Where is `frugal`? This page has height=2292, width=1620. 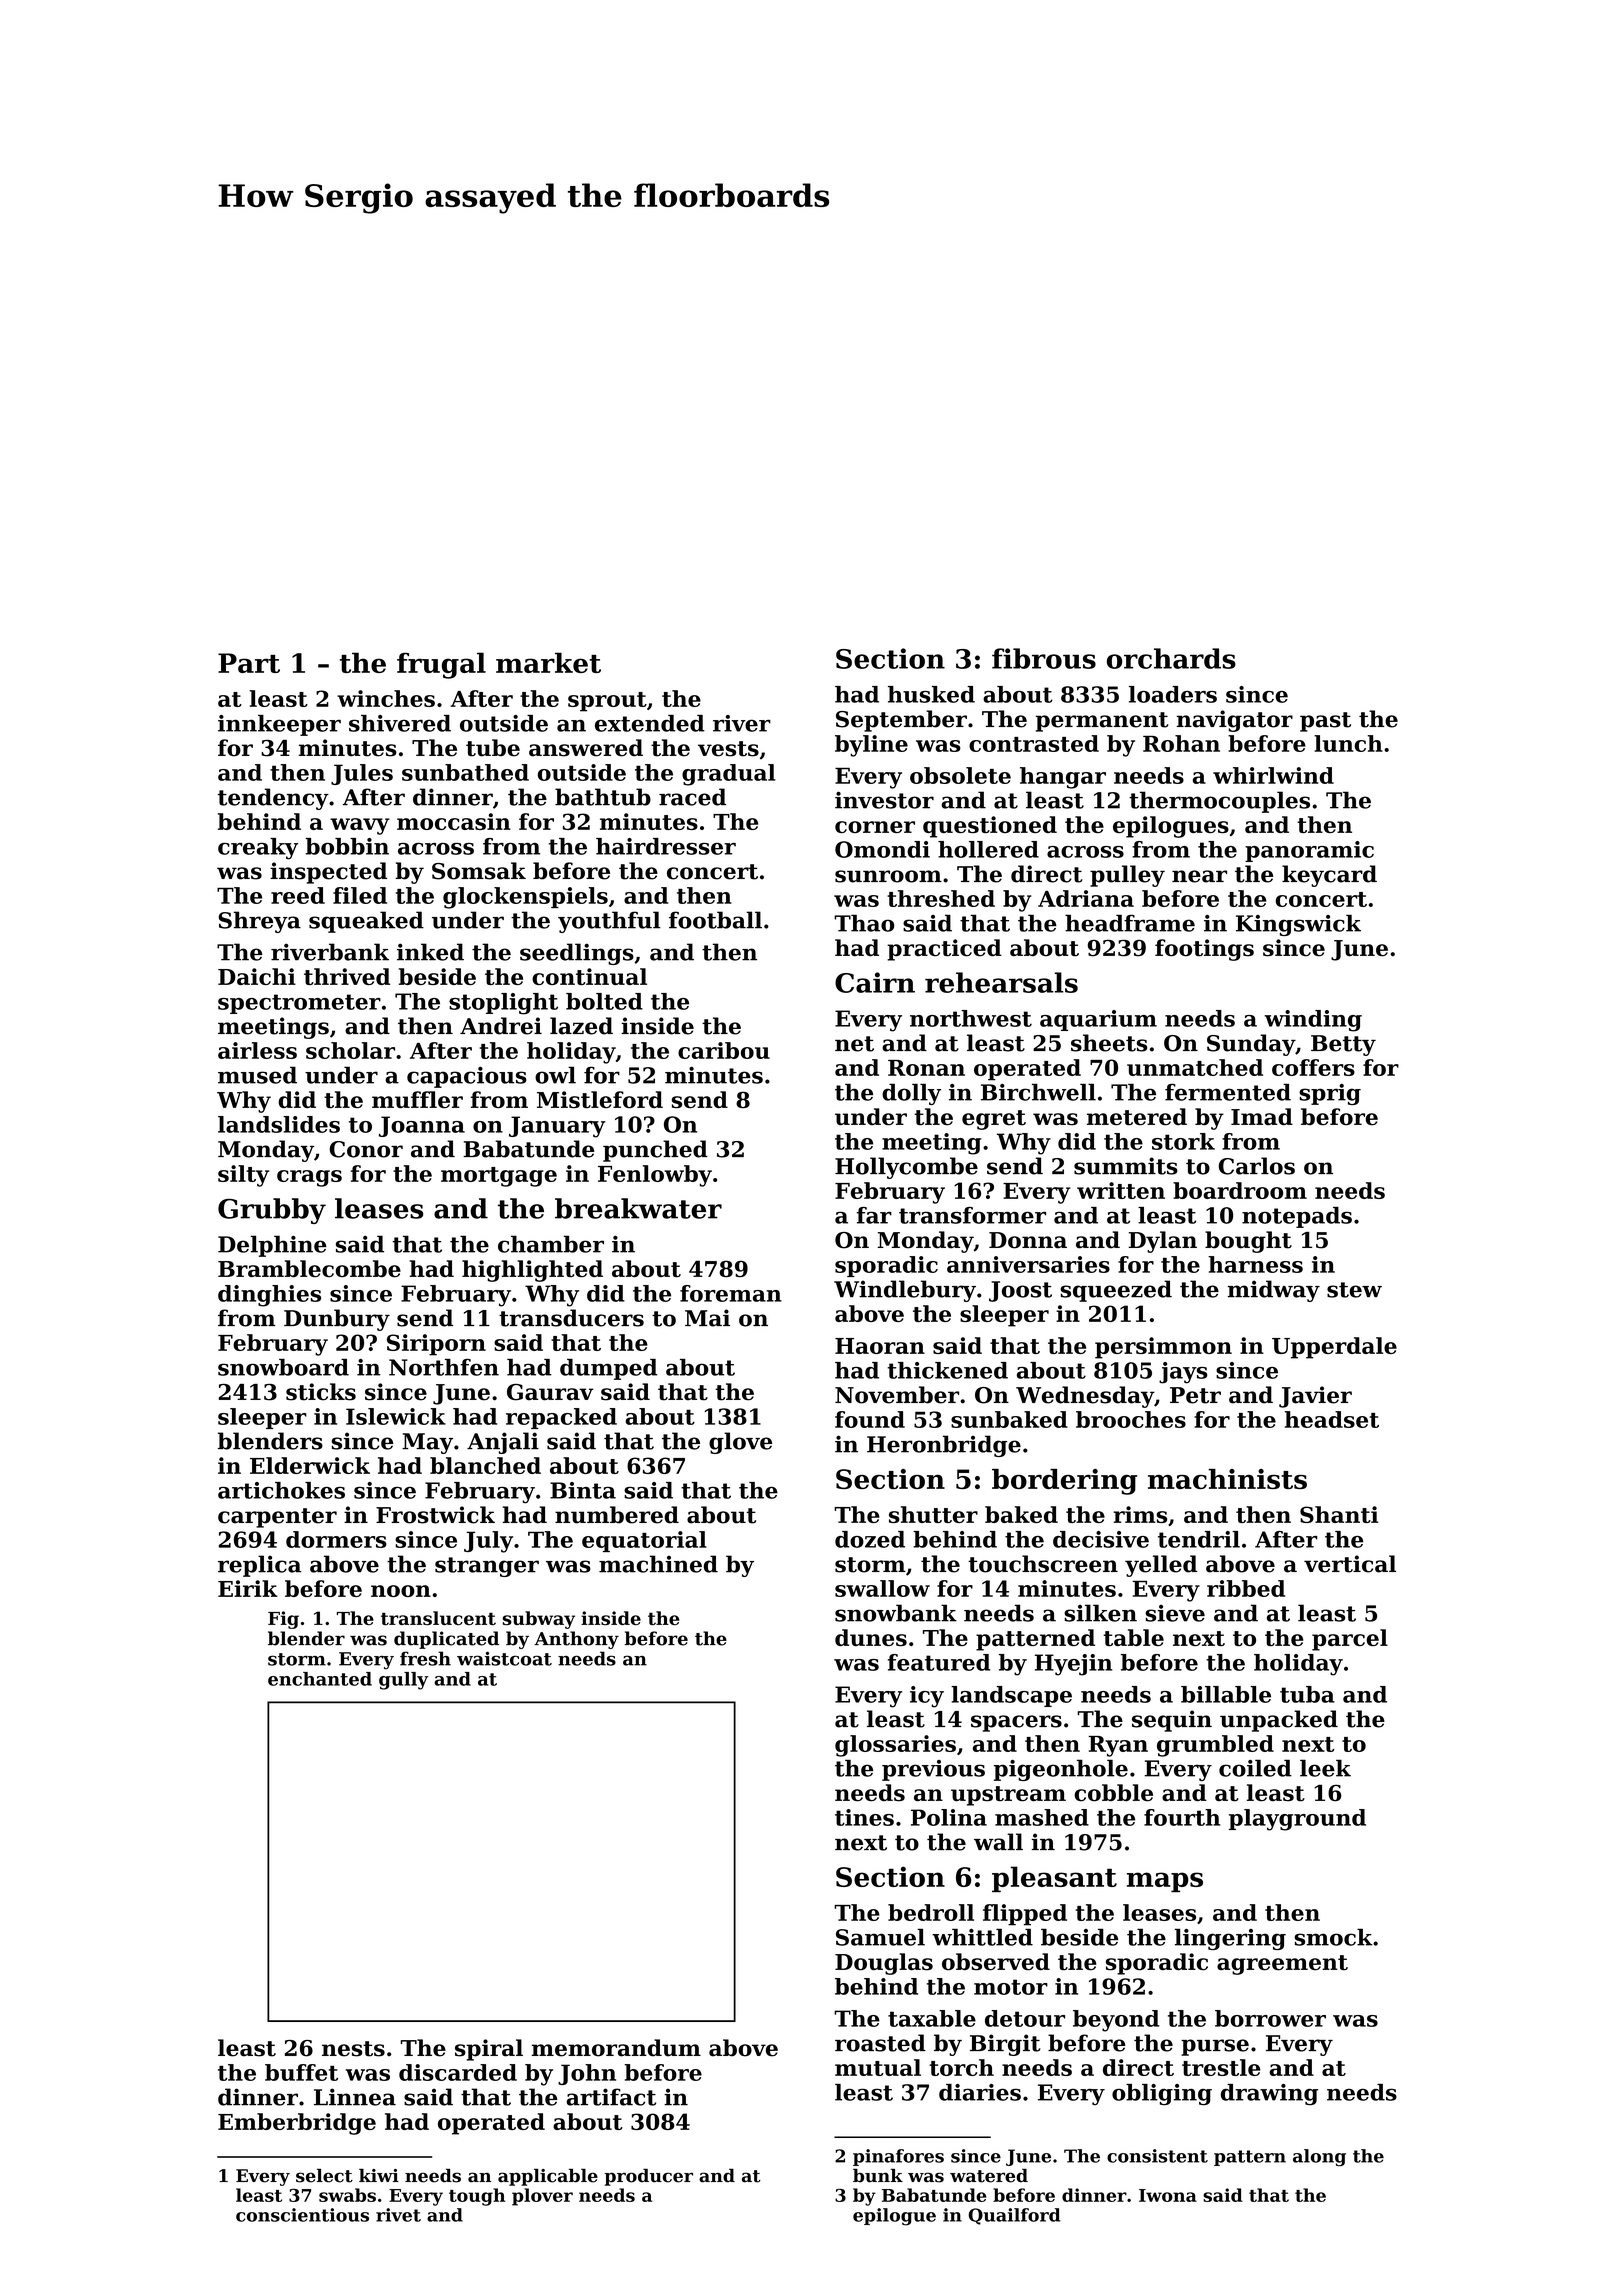 frugal is located at coordinates (441, 665).
